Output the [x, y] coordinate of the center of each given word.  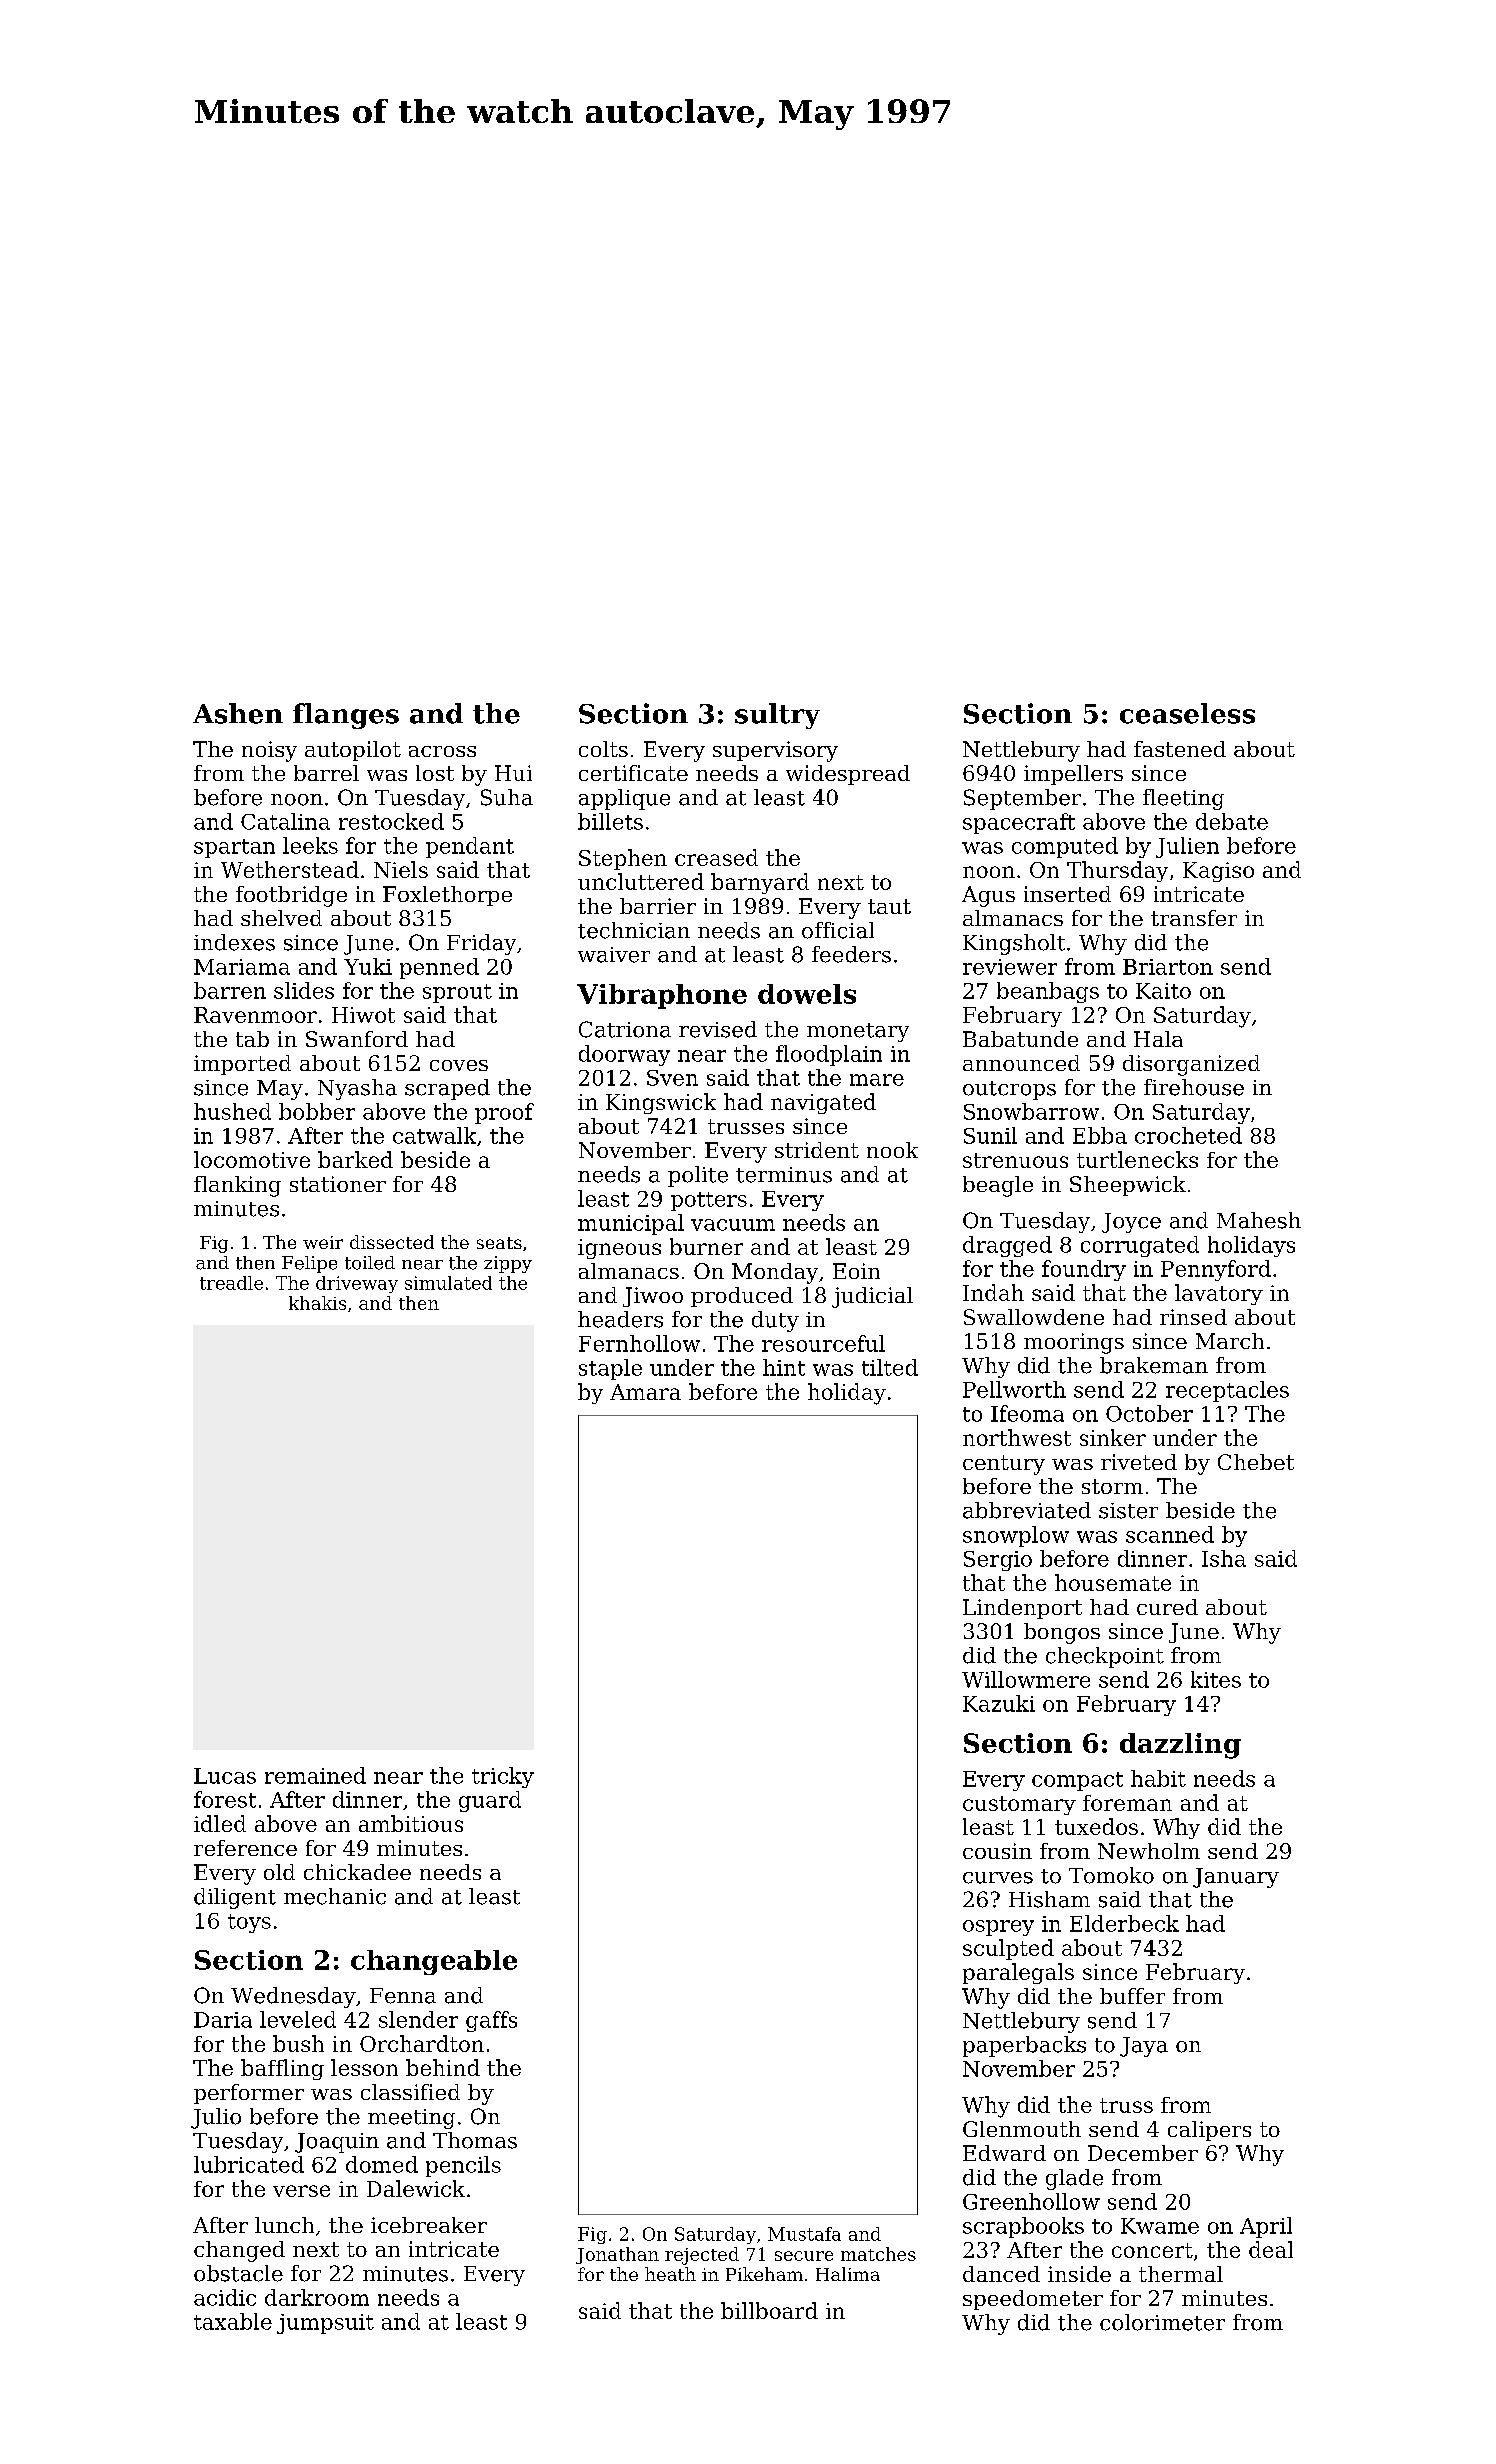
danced [1001, 2274]
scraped [447, 1089]
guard [490, 1801]
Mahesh [1259, 1220]
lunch [284, 2225]
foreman [1127, 1803]
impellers [1073, 775]
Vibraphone [662, 996]
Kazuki [999, 1703]
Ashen [238, 713]
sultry [777, 716]
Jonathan [617, 2255]
